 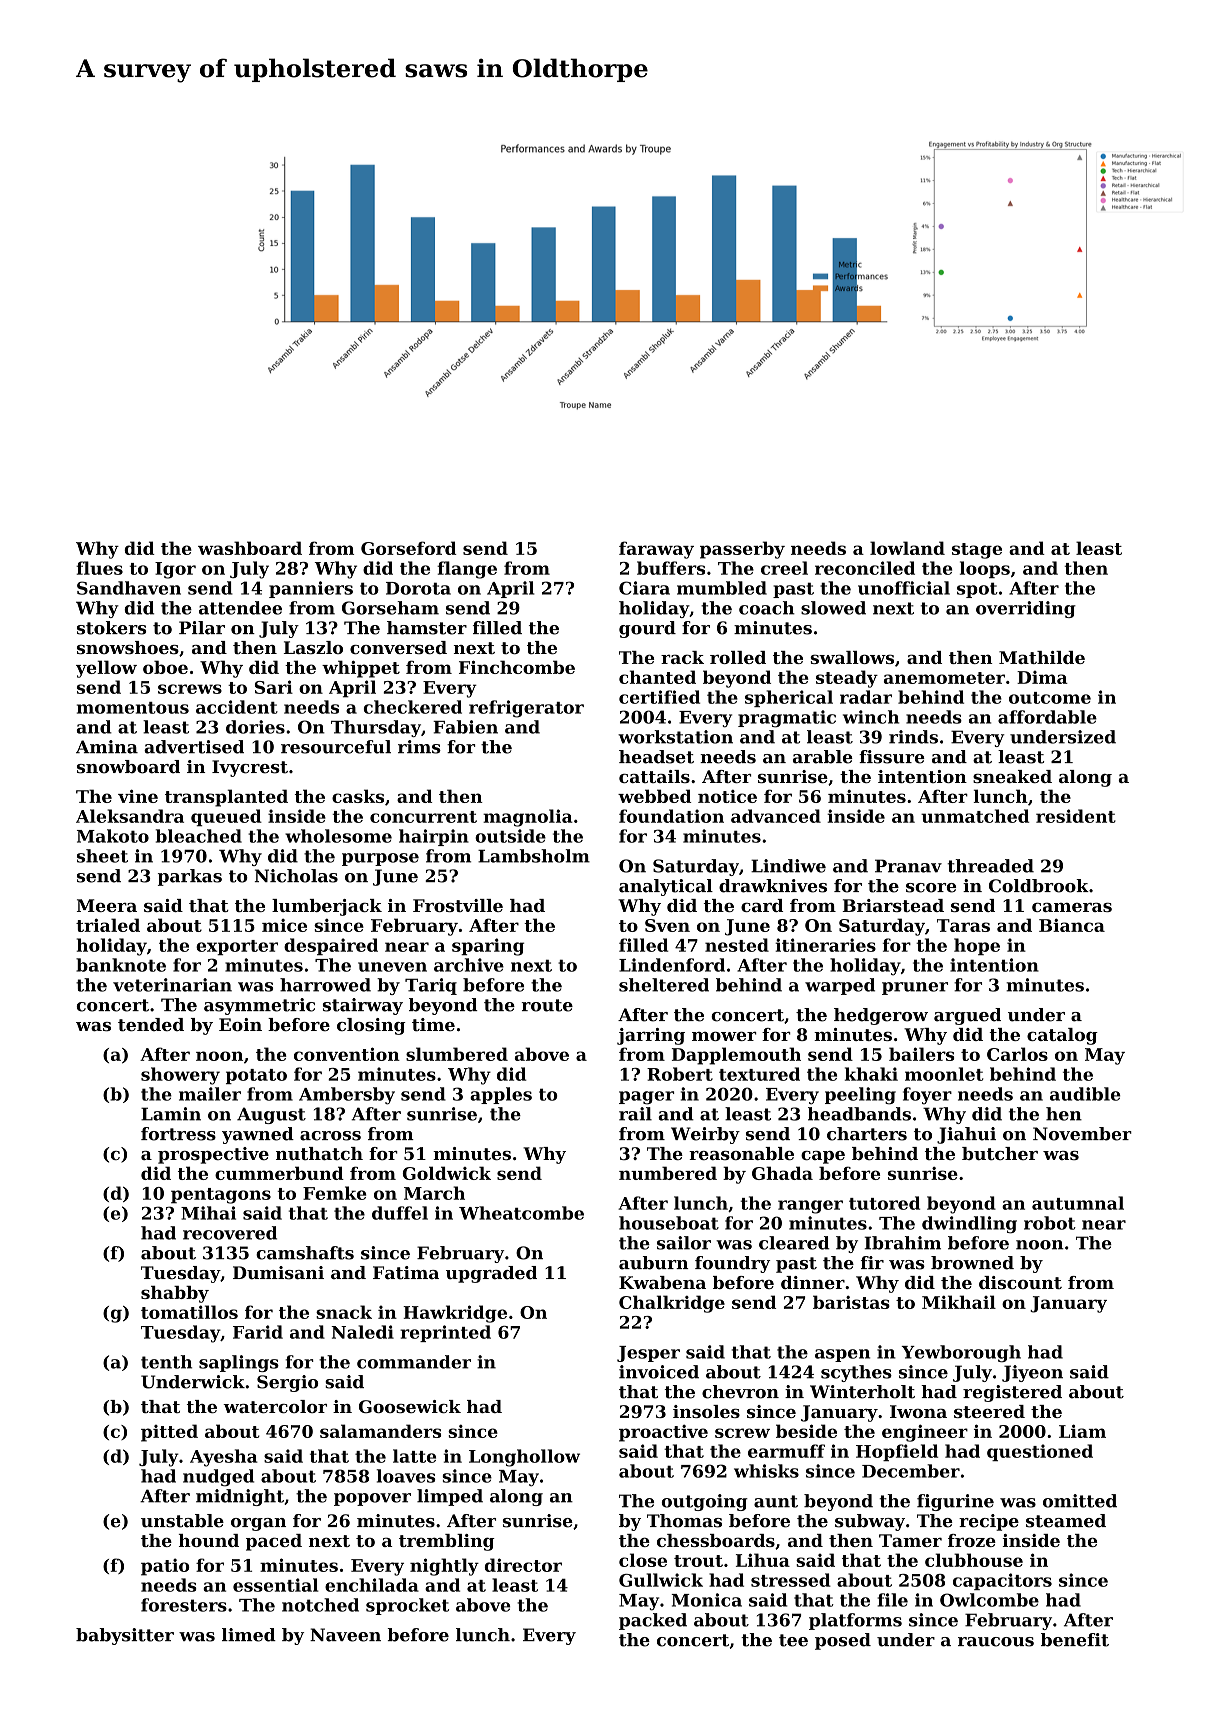 What do you see at coordinates (547, 1005) in the page?
I see `route` at bounding box center [547, 1005].
